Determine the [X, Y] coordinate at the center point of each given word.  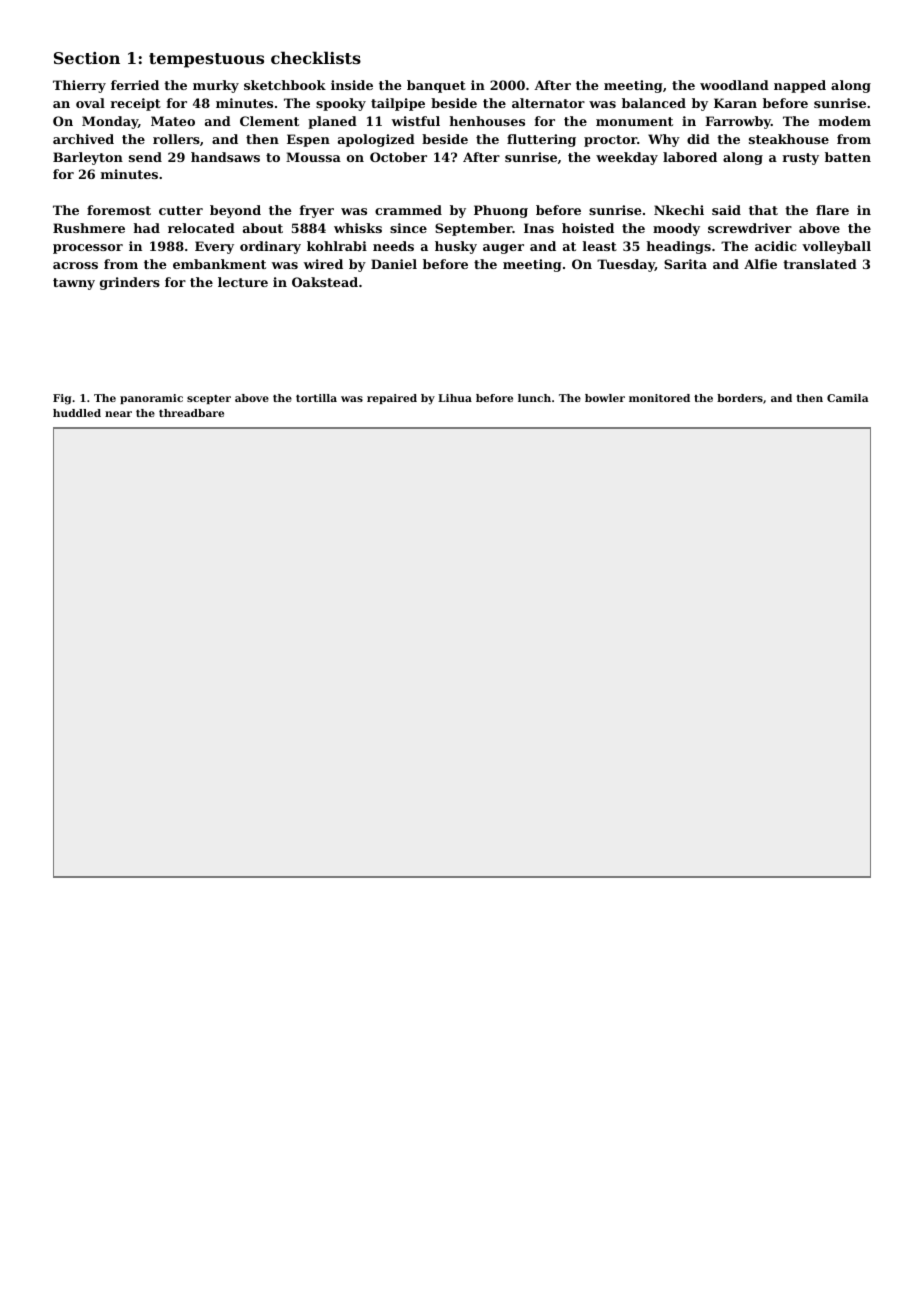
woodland [734, 85]
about [263, 228]
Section [87, 58]
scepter [209, 399]
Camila [848, 398]
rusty [801, 159]
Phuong [501, 211]
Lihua [455, 398]
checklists [316, 57]
